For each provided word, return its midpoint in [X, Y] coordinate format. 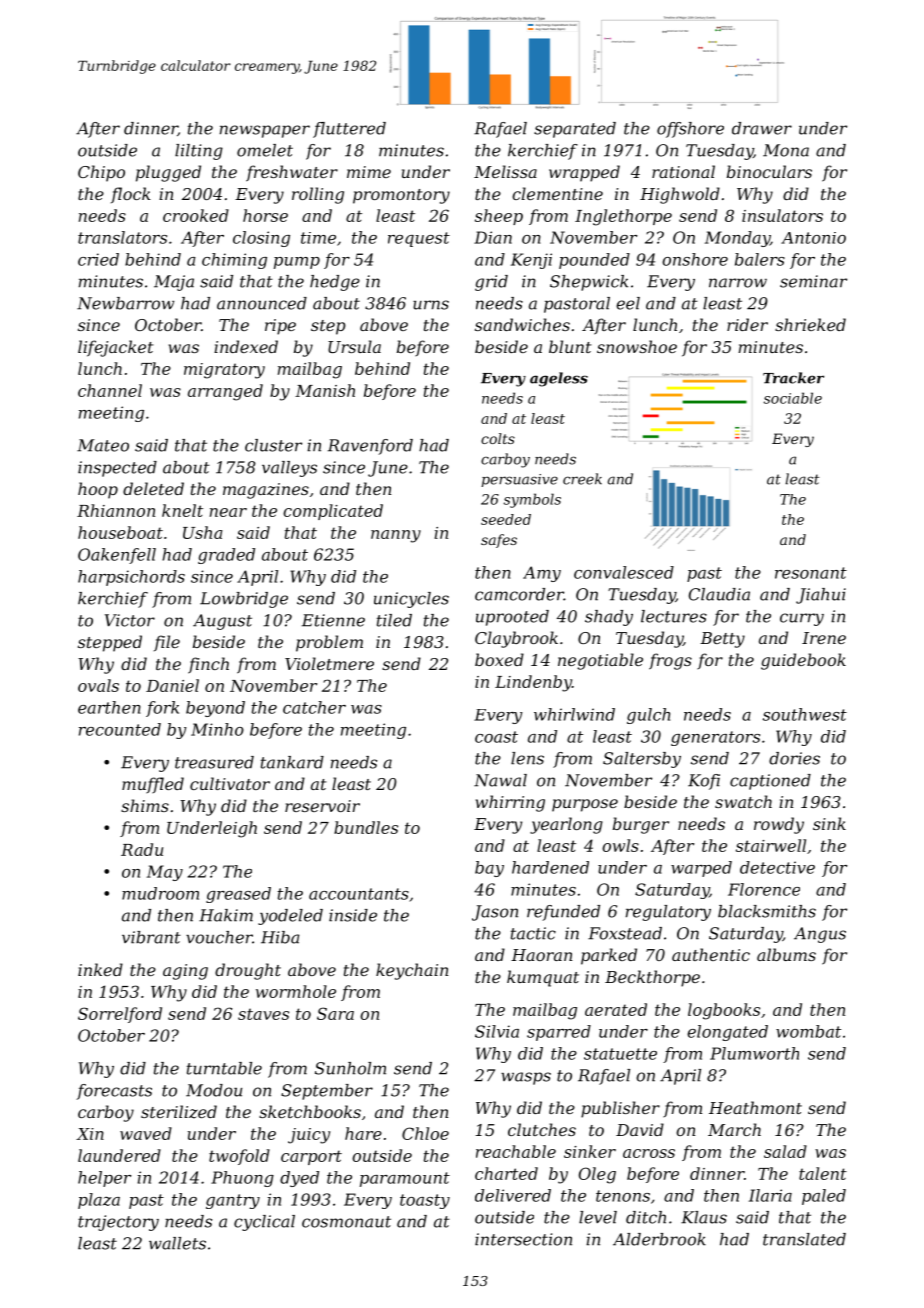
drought [248, 971]
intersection [523, 1239]
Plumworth [754, 1053]
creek [582, 479]
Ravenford [370, 447]
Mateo [103, 445]
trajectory [118, 1223]
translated [804, 1239]
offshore [690, 130]
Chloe [425, 1133]
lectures [674, 616]
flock [131, 195]
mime [369, 172]
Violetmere [329, 663]
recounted [120, 729]
